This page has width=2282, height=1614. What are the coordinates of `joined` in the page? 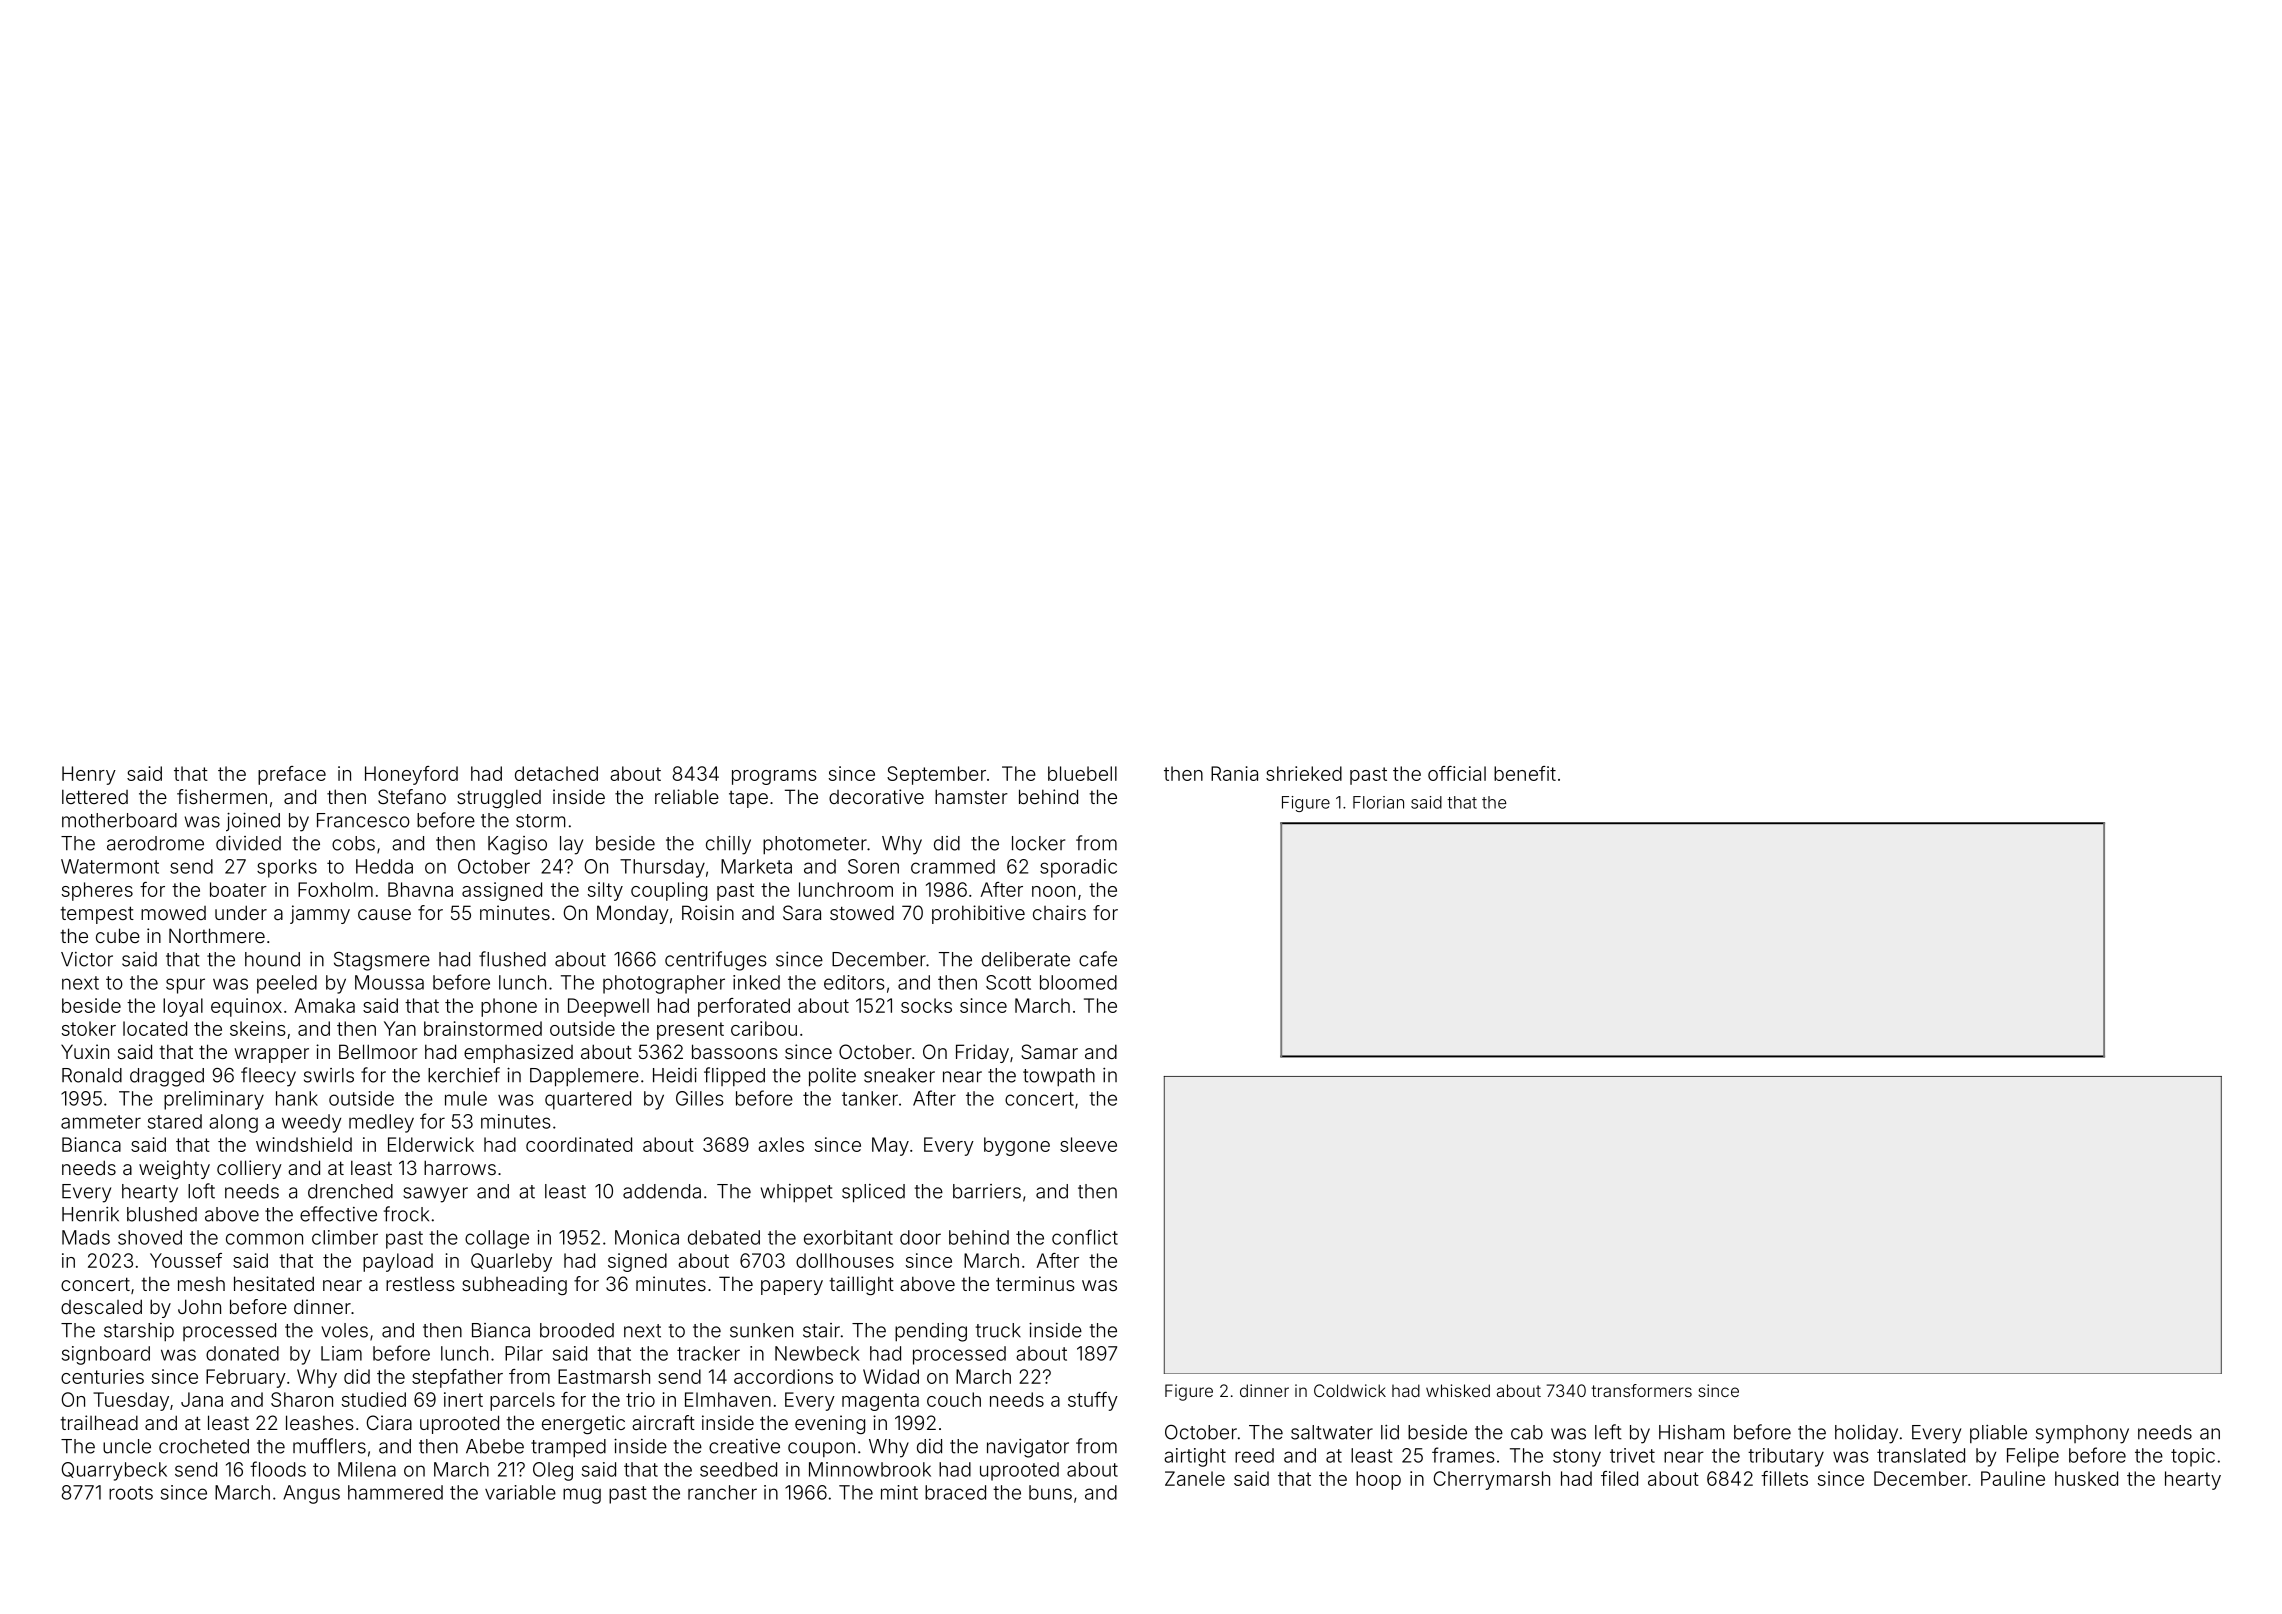 It's located at (253, 821).
